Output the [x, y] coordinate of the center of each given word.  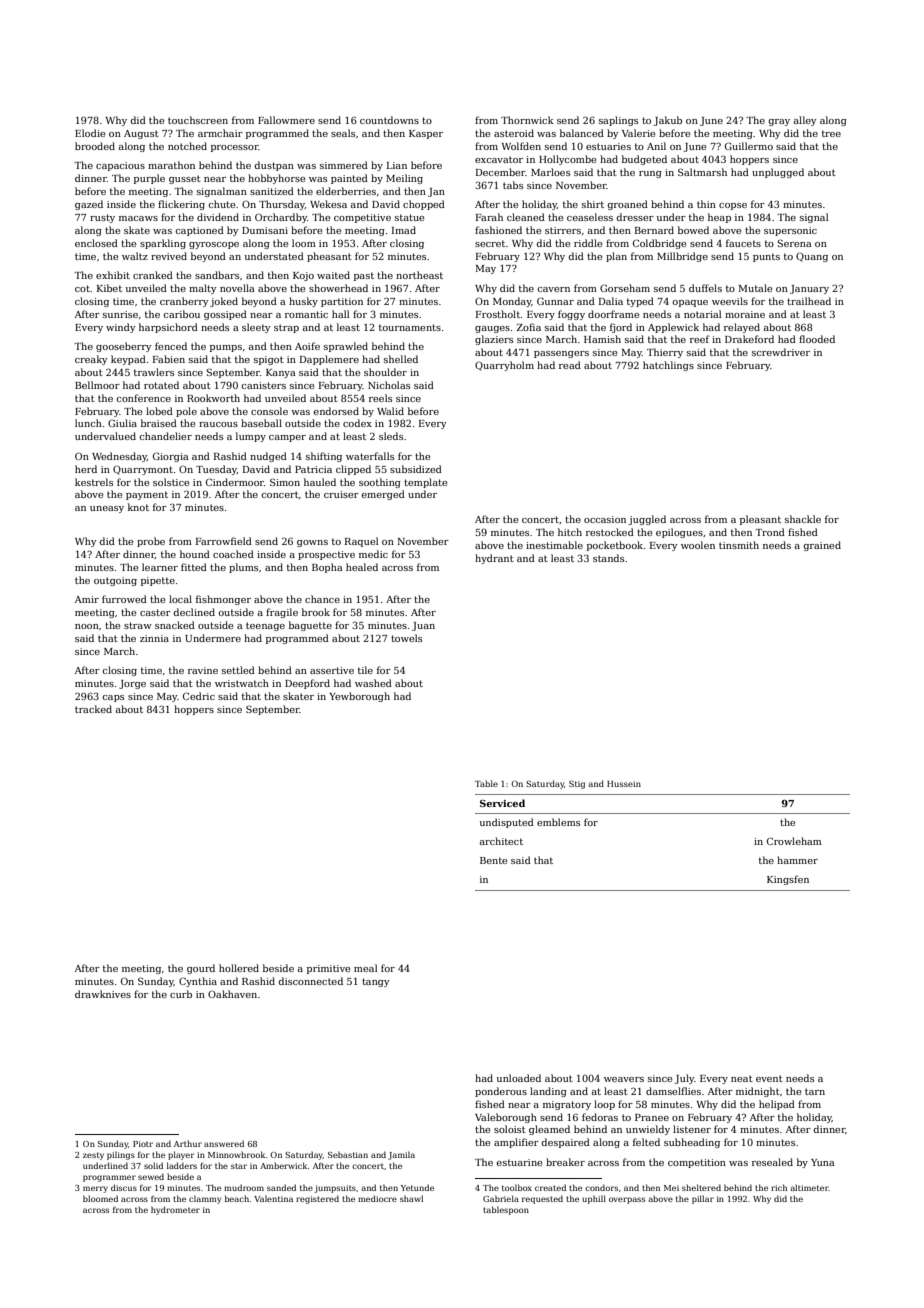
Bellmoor [97, 385]
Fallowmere [286, 120]
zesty [93, 1156]
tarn [815, 1091]
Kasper [426, 134]
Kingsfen [788, 880]
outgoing [115, 581]
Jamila [401, 1155]
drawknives [103, 994]
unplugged [778, 173]
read [570, 365]
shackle [803, 519]
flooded [817, 339]
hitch [570, 532]
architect [501, 841]
